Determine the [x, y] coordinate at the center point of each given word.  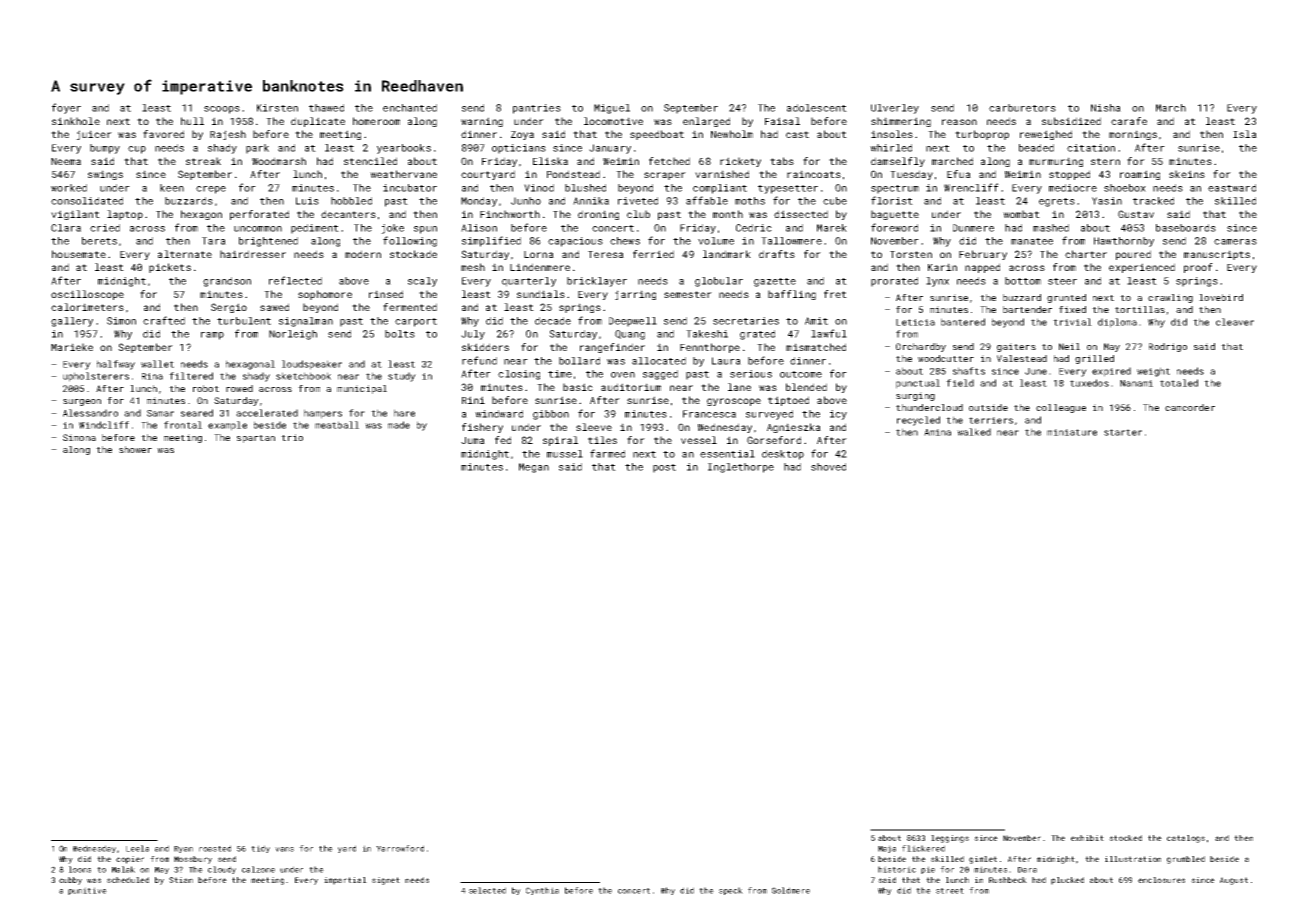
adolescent [817, 108]
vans [284, 849]
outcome [801, 374]
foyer [66, 108]
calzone [258, 869]
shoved [828, 467]
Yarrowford [400, 848]
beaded [1036, 148]
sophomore [325, 295]
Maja [887, 849]
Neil [1069, 346]
